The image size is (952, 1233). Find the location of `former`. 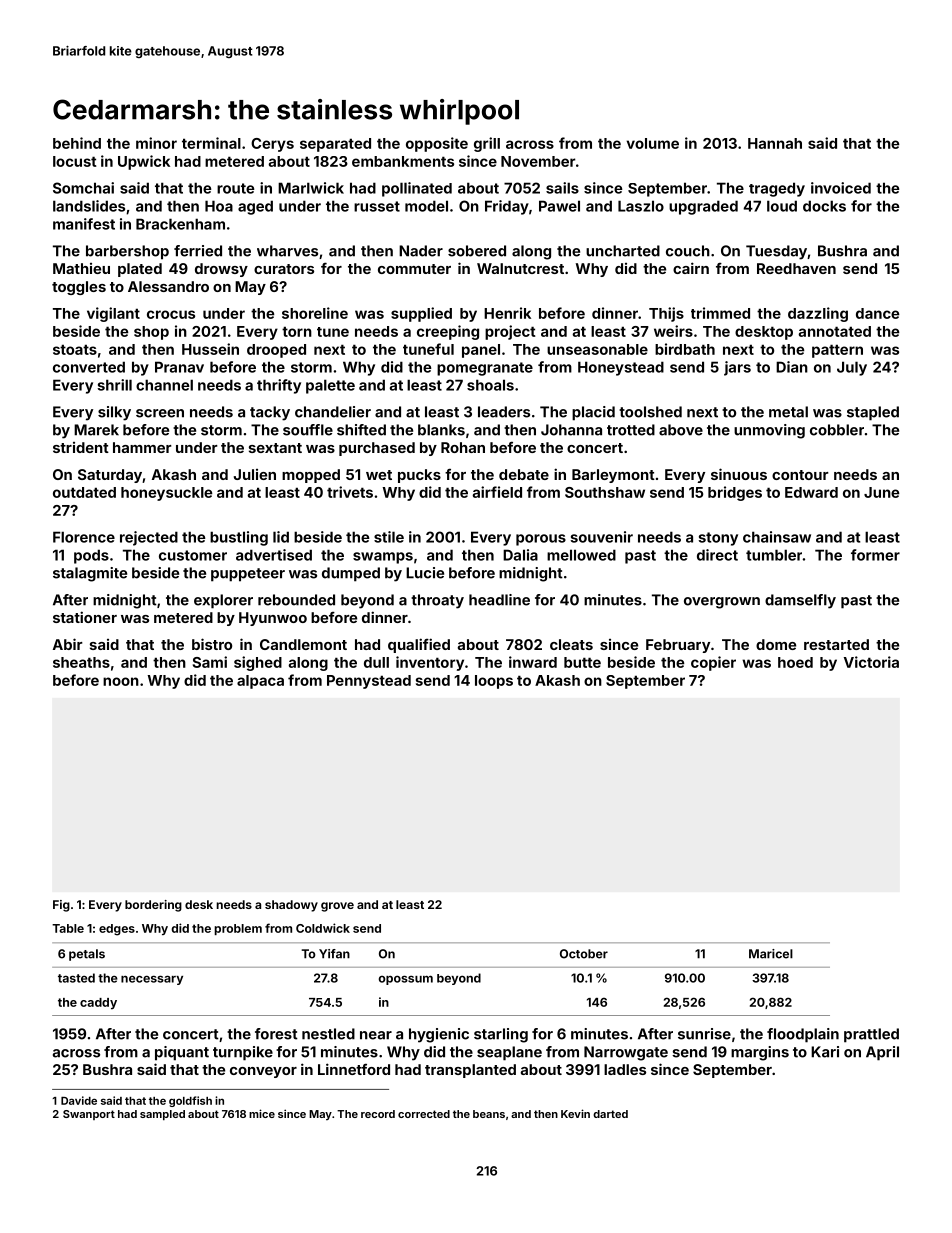

former is located at coordinates (875, 555).
